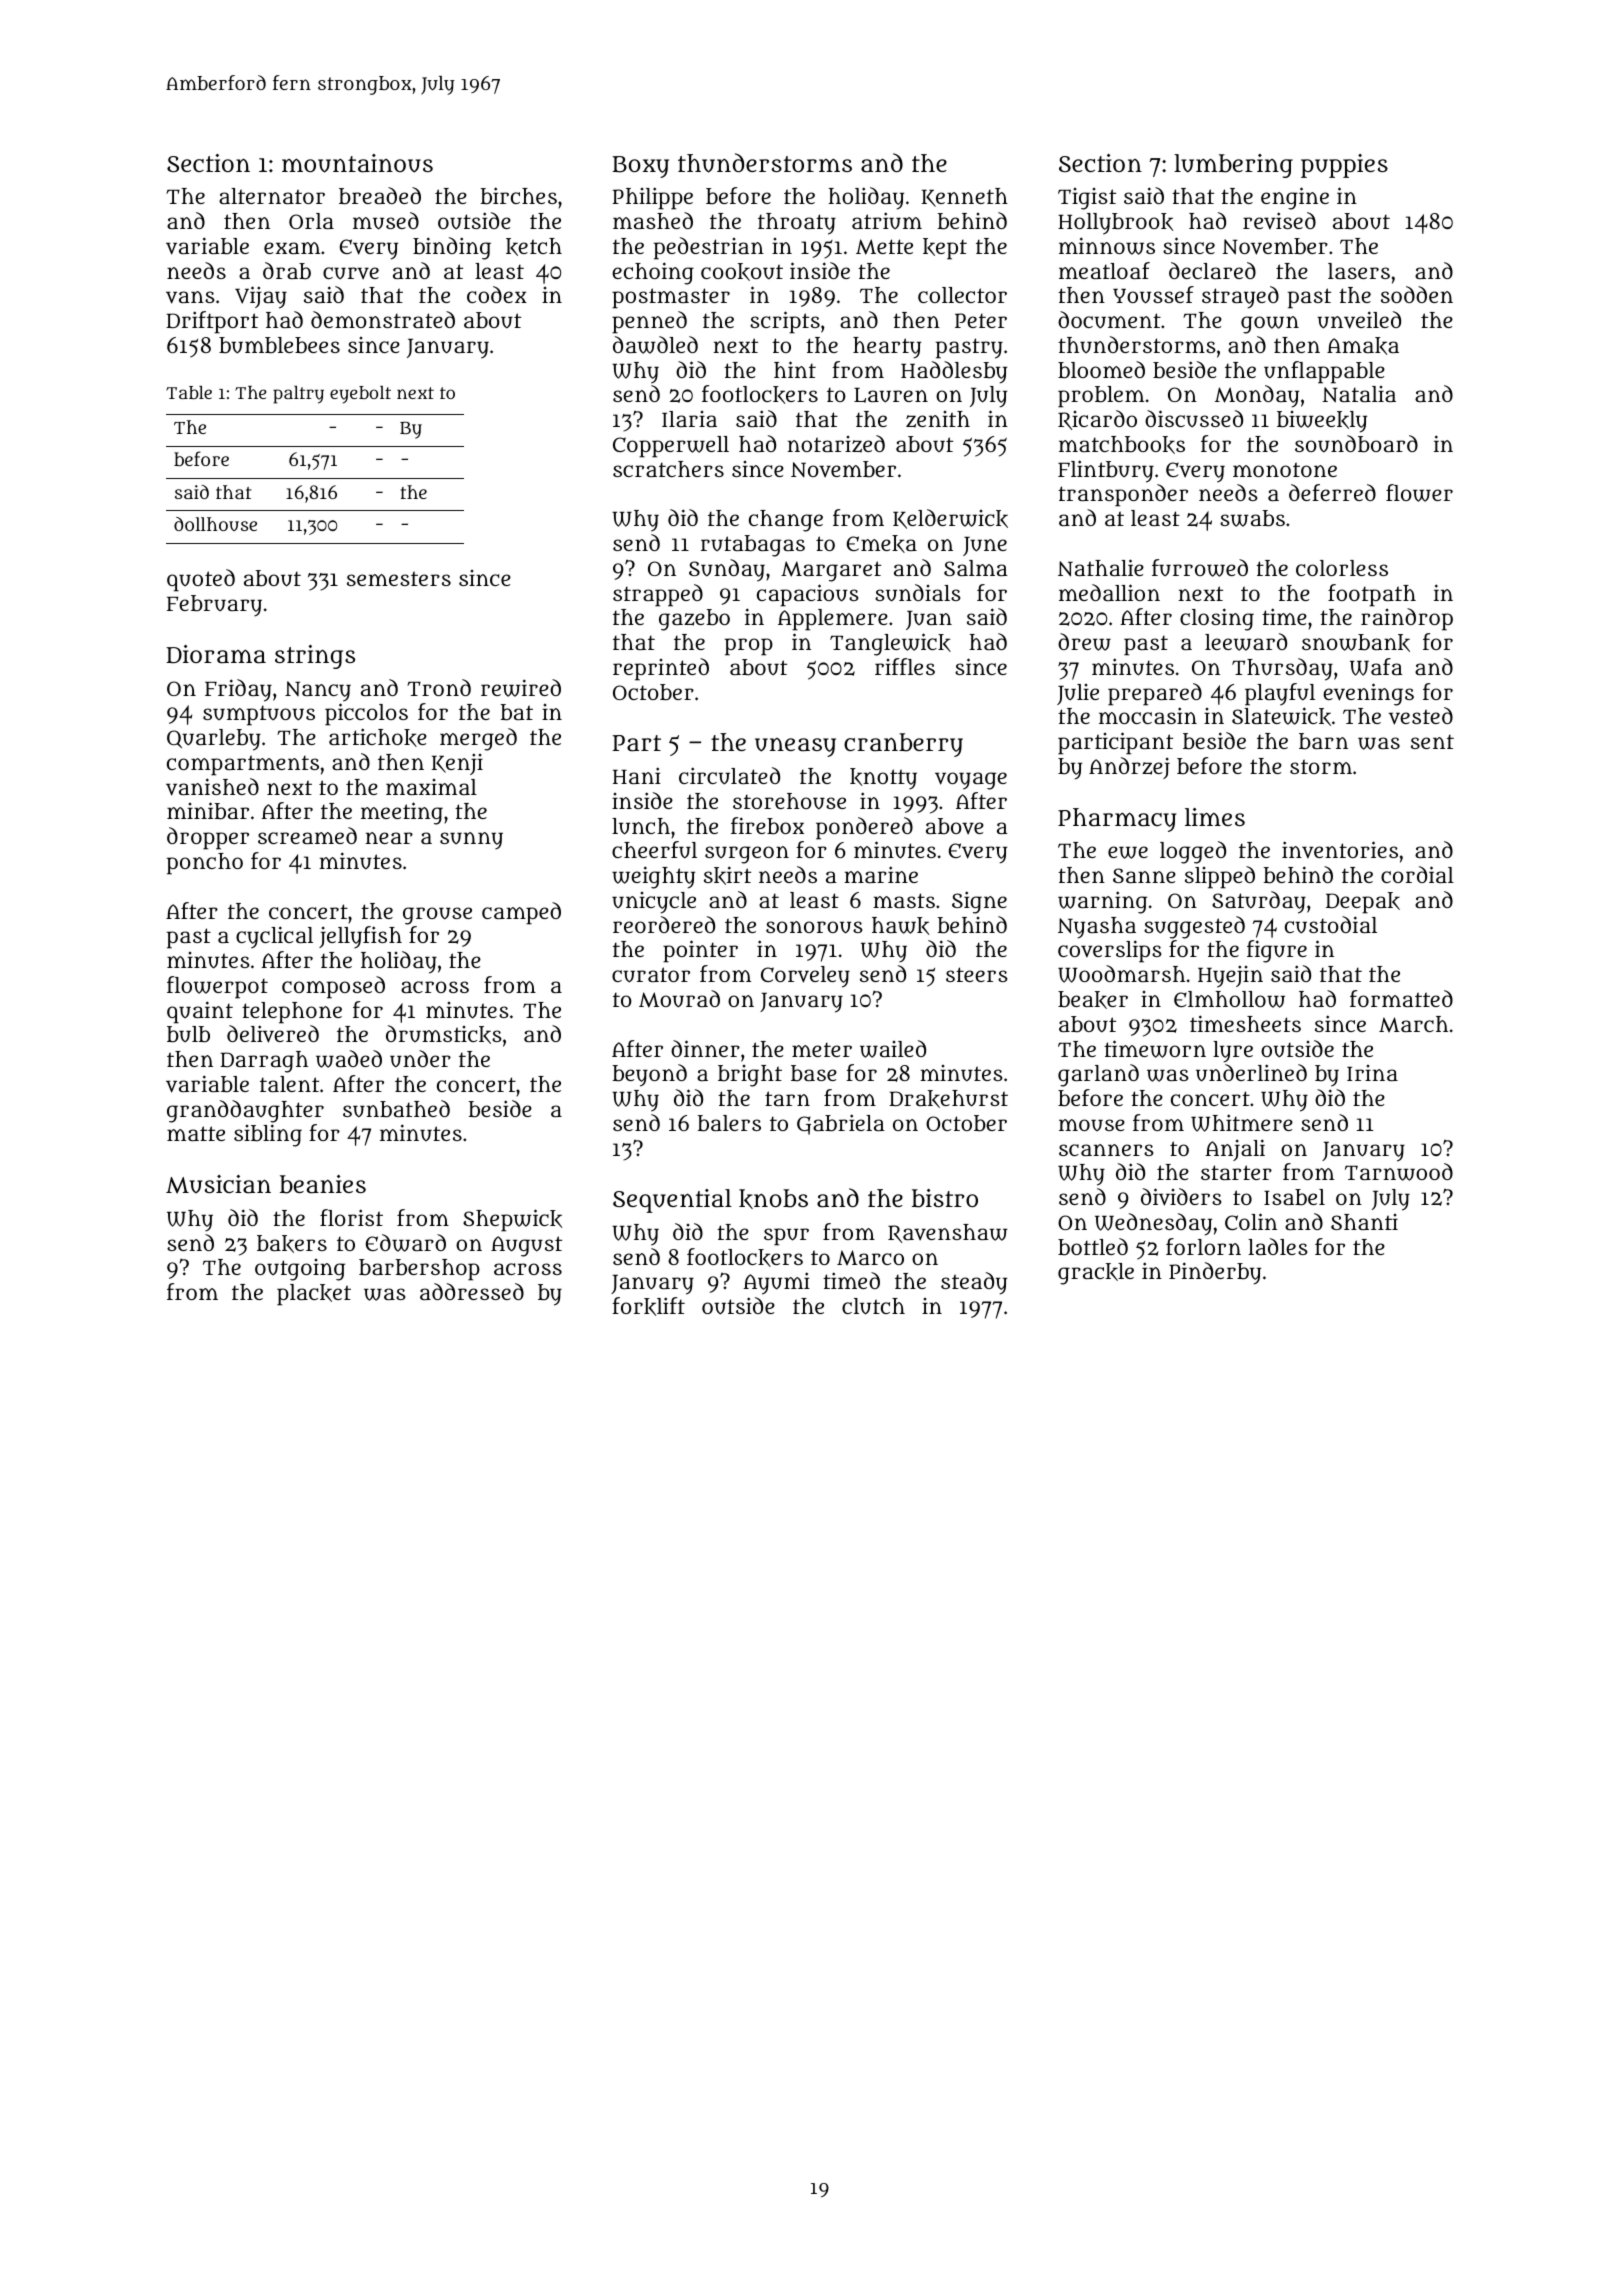 The height and width of the document is (2292, 1620). What do you see at coordinates (1372, 1073) in the document?
I see `Irina` at bounding box center [1372, 1073].
